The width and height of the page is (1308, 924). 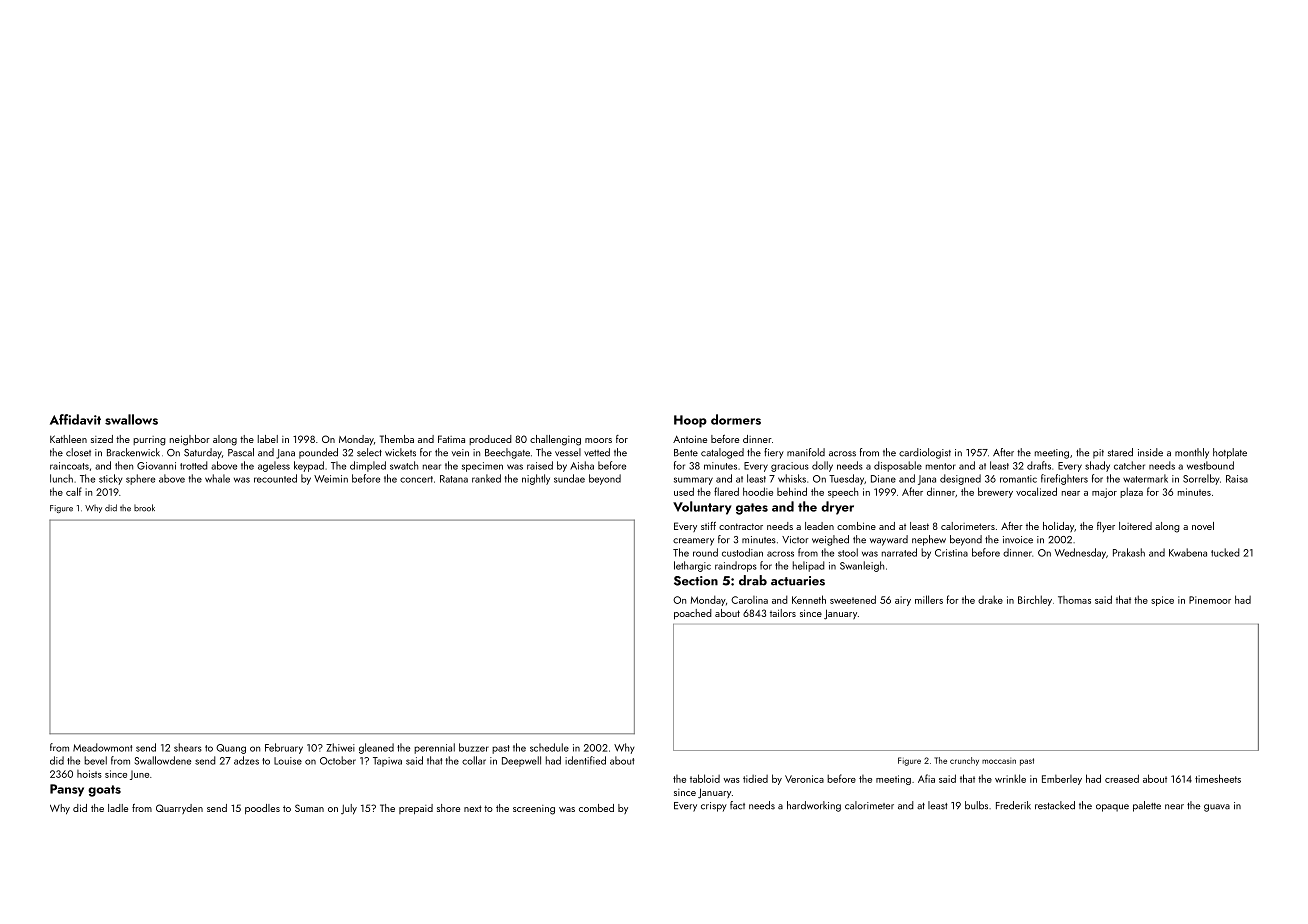 I want to click on major, so click(x=1104, y=493).
